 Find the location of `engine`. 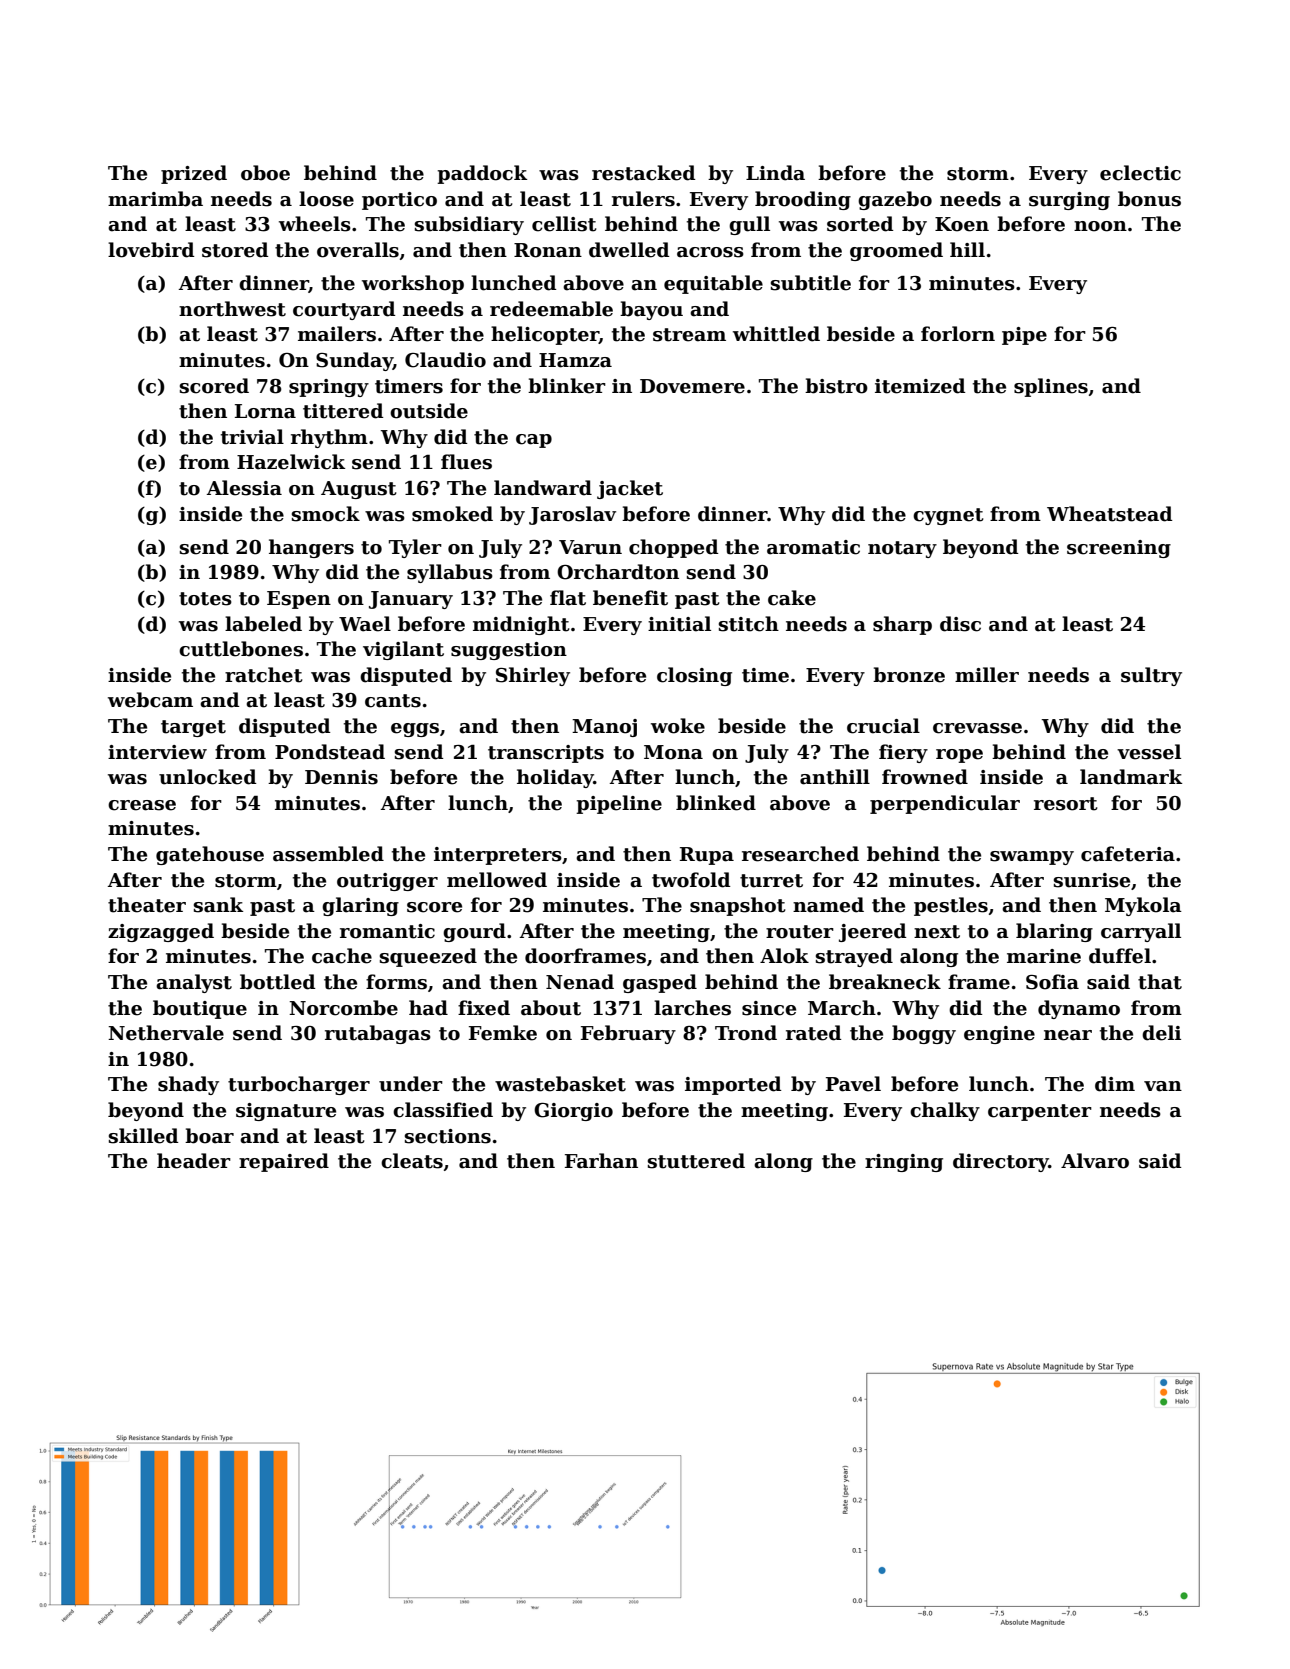

engine is located at coordinates (999, 1035).
